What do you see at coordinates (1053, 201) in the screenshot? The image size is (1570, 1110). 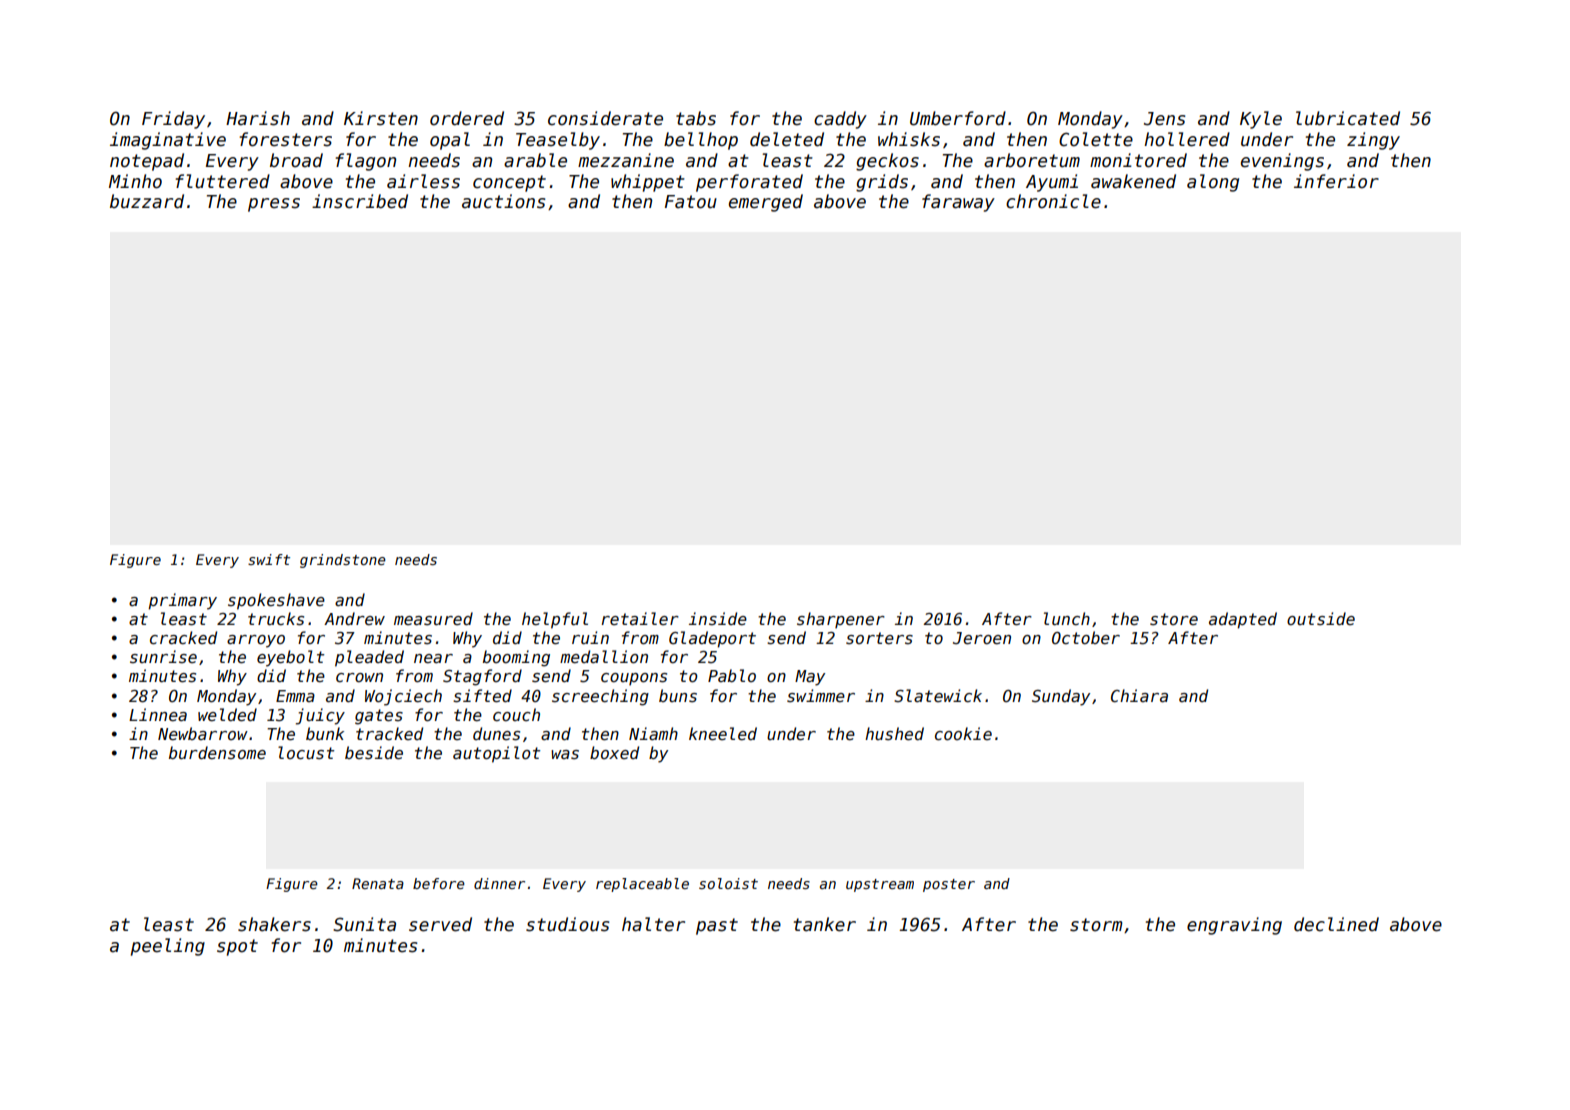 I see `chronicle` at bounding box center [1053, 201].
